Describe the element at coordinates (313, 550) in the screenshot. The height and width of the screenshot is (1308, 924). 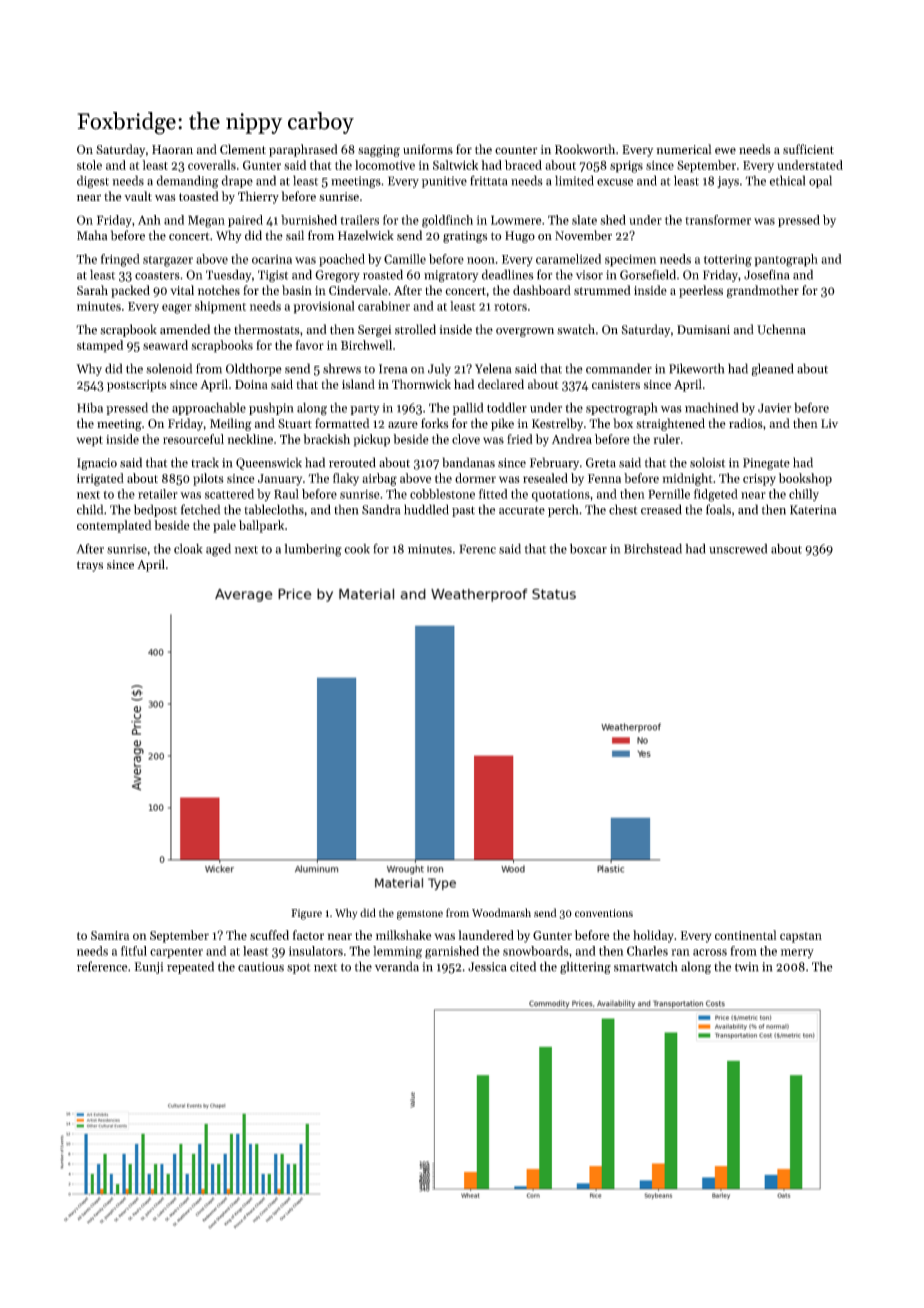
I see `lumbering` at that location.
